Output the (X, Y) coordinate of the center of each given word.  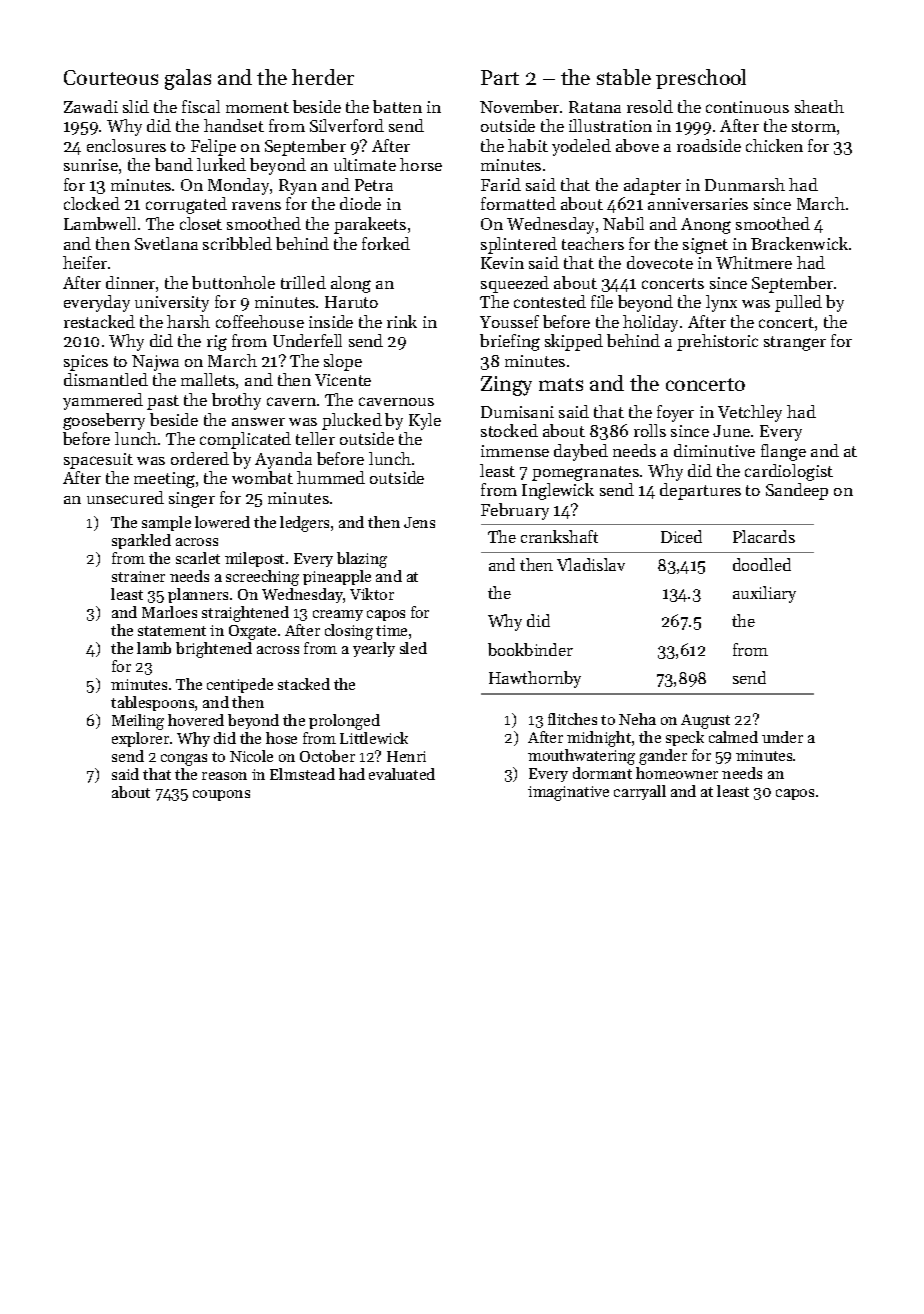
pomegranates (585, 473)
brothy (236, 401)
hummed (331, 477)
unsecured (125, 497)
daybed (581, 452)
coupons (221, 795)
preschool (701, 79)
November (519, 106)
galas (188, 79)
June (731, 431)
